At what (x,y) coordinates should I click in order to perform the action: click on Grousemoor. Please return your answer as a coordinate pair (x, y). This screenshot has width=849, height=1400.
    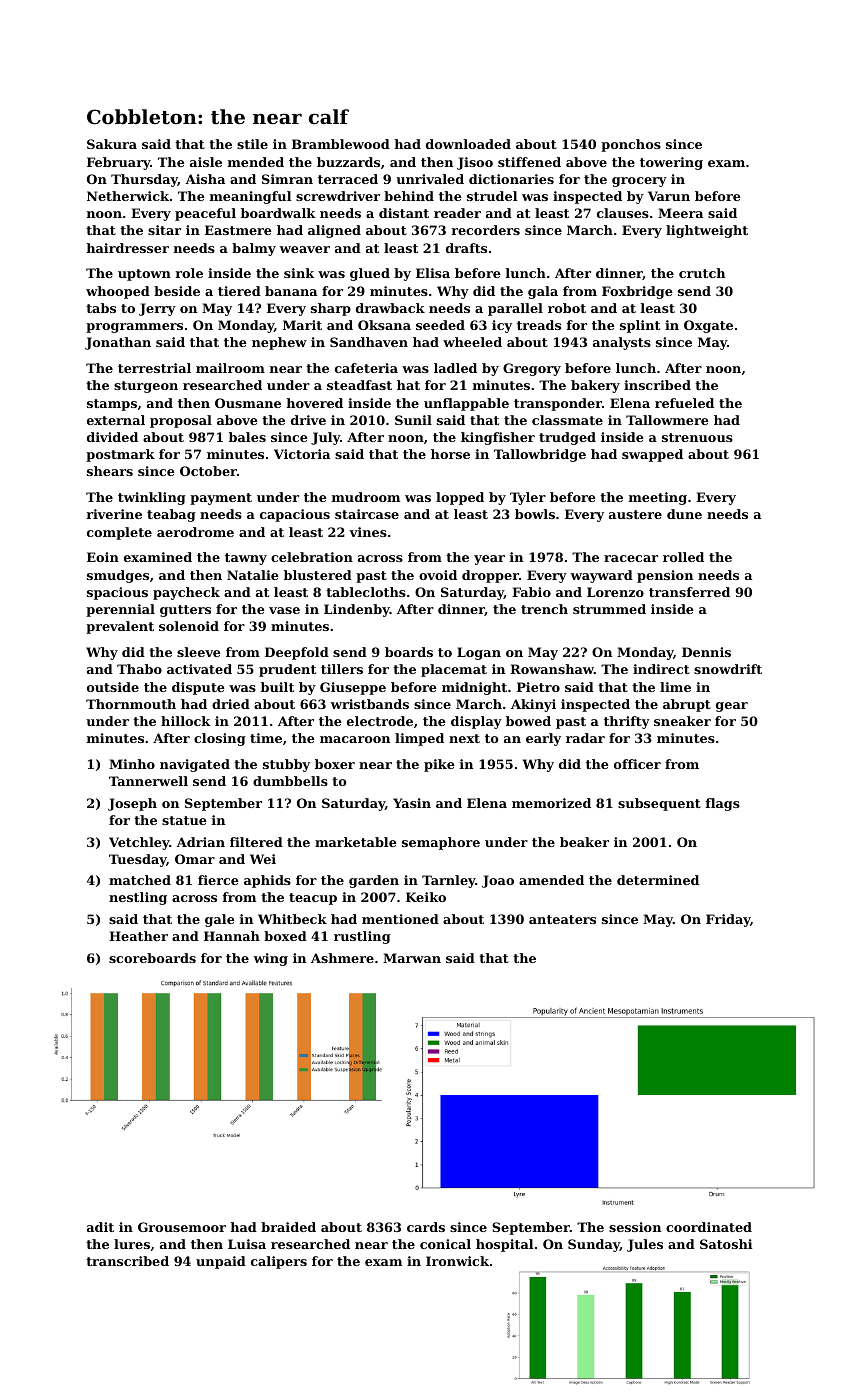
    Looking at the image, I should click on (182, 1227).
